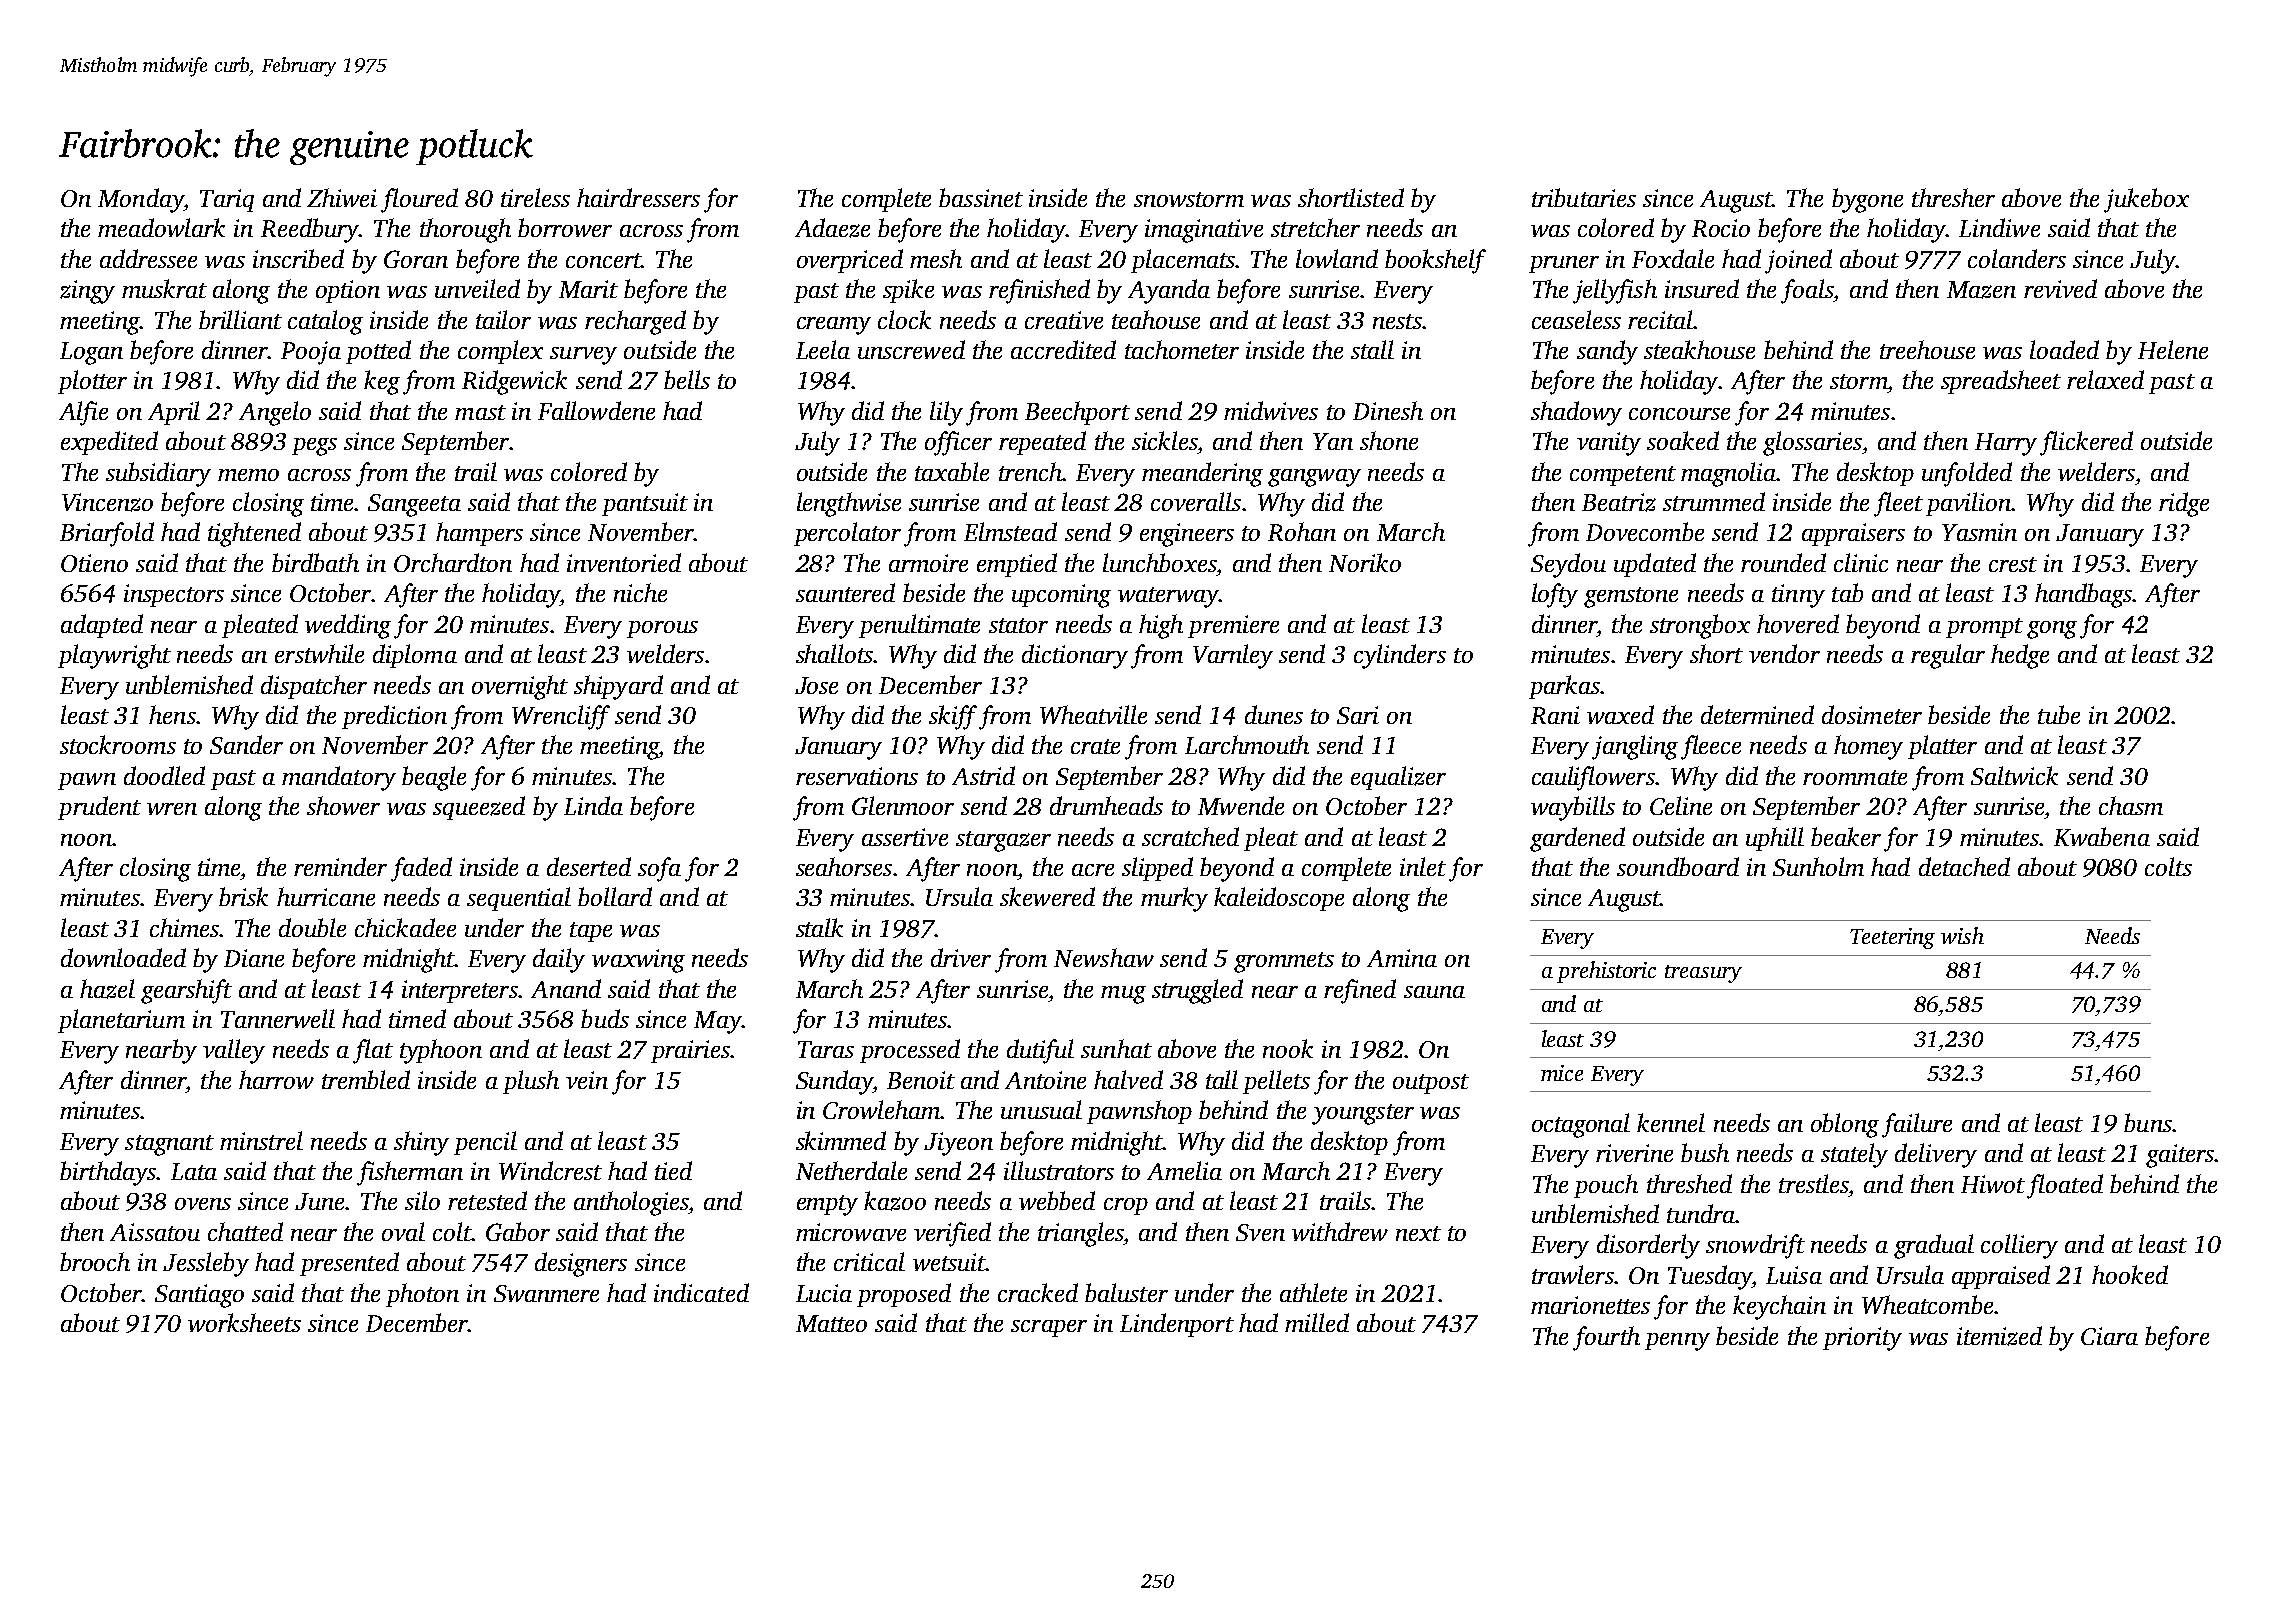 This image has height=1614, width=2282. Describe the element at coordinates (1247, 744) in the image. I see `Larchmouth` at that location.
